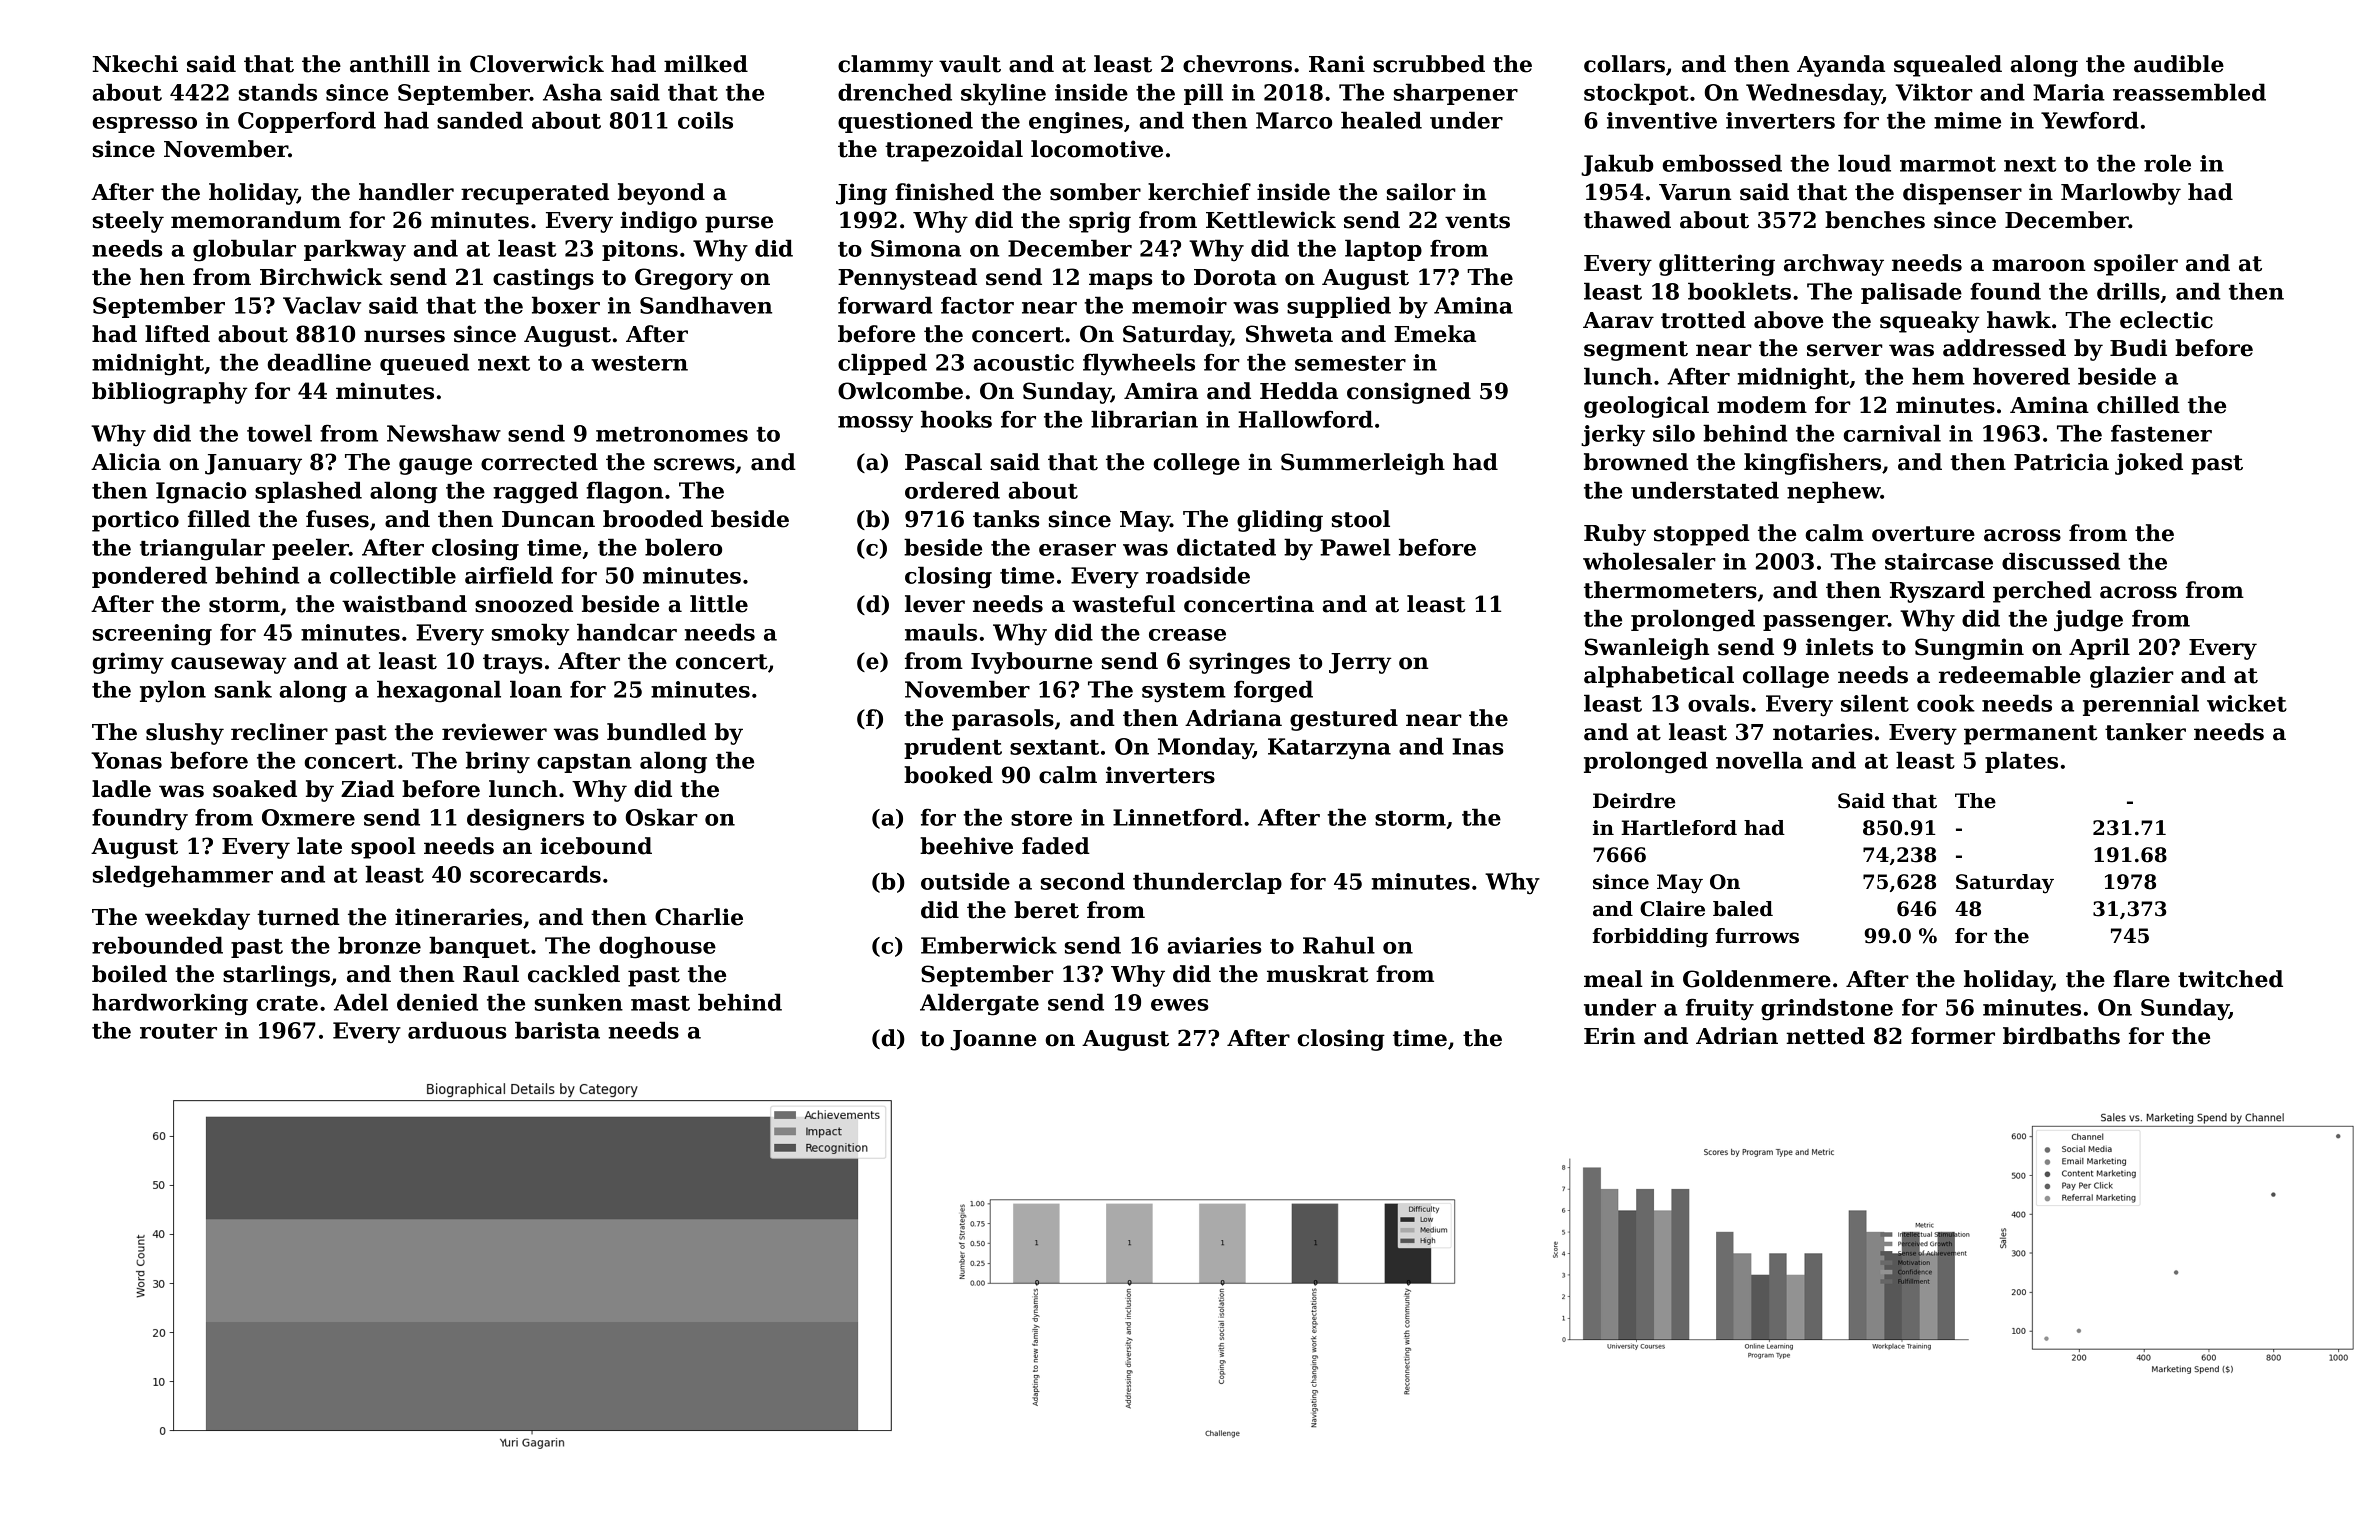  What do you see at coordinates (1421, 192) in the image?
I see `sailor` at bounding box center [1421, 192].
